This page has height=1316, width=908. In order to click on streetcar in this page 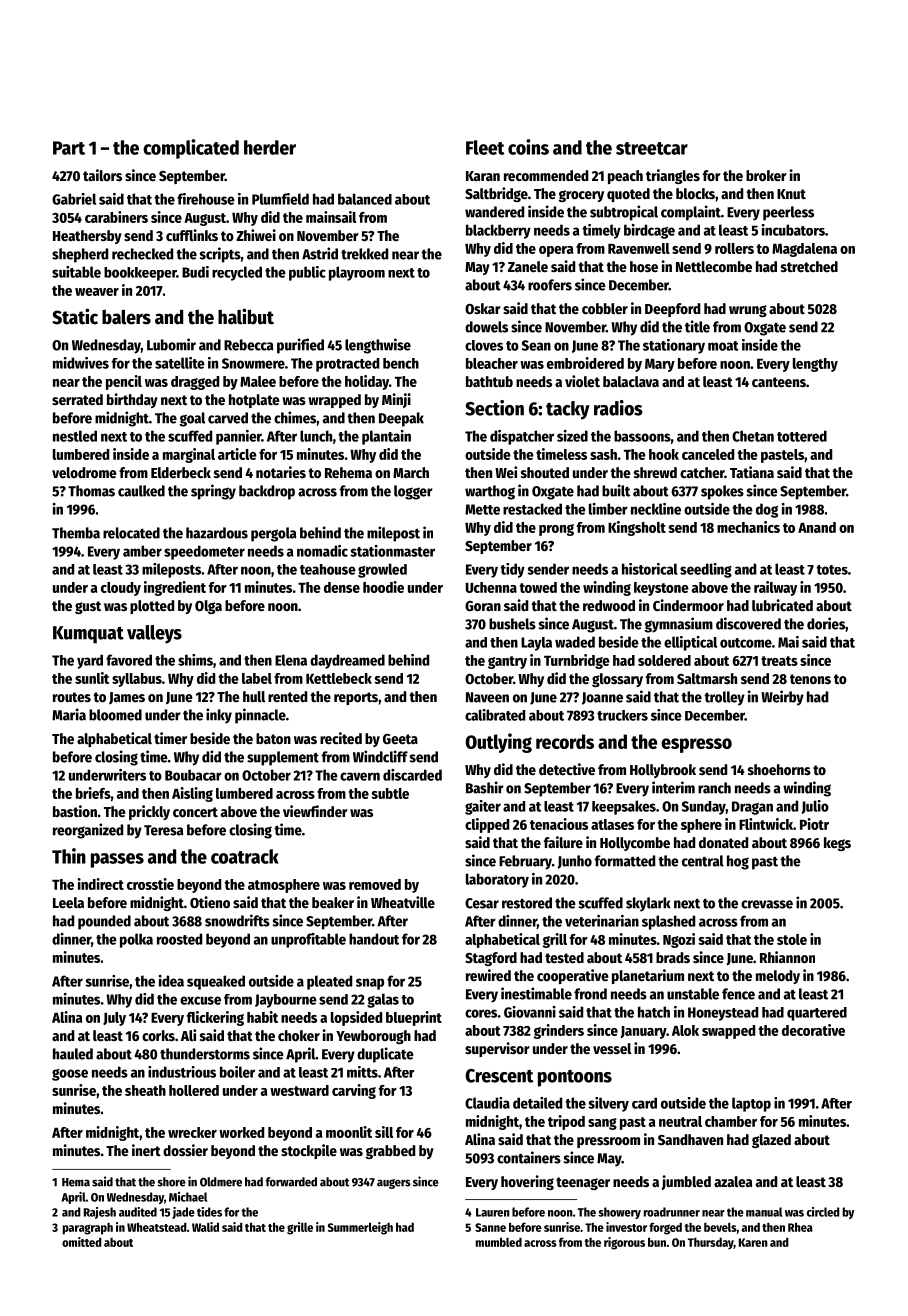, I will do `click(652, 148)`.
